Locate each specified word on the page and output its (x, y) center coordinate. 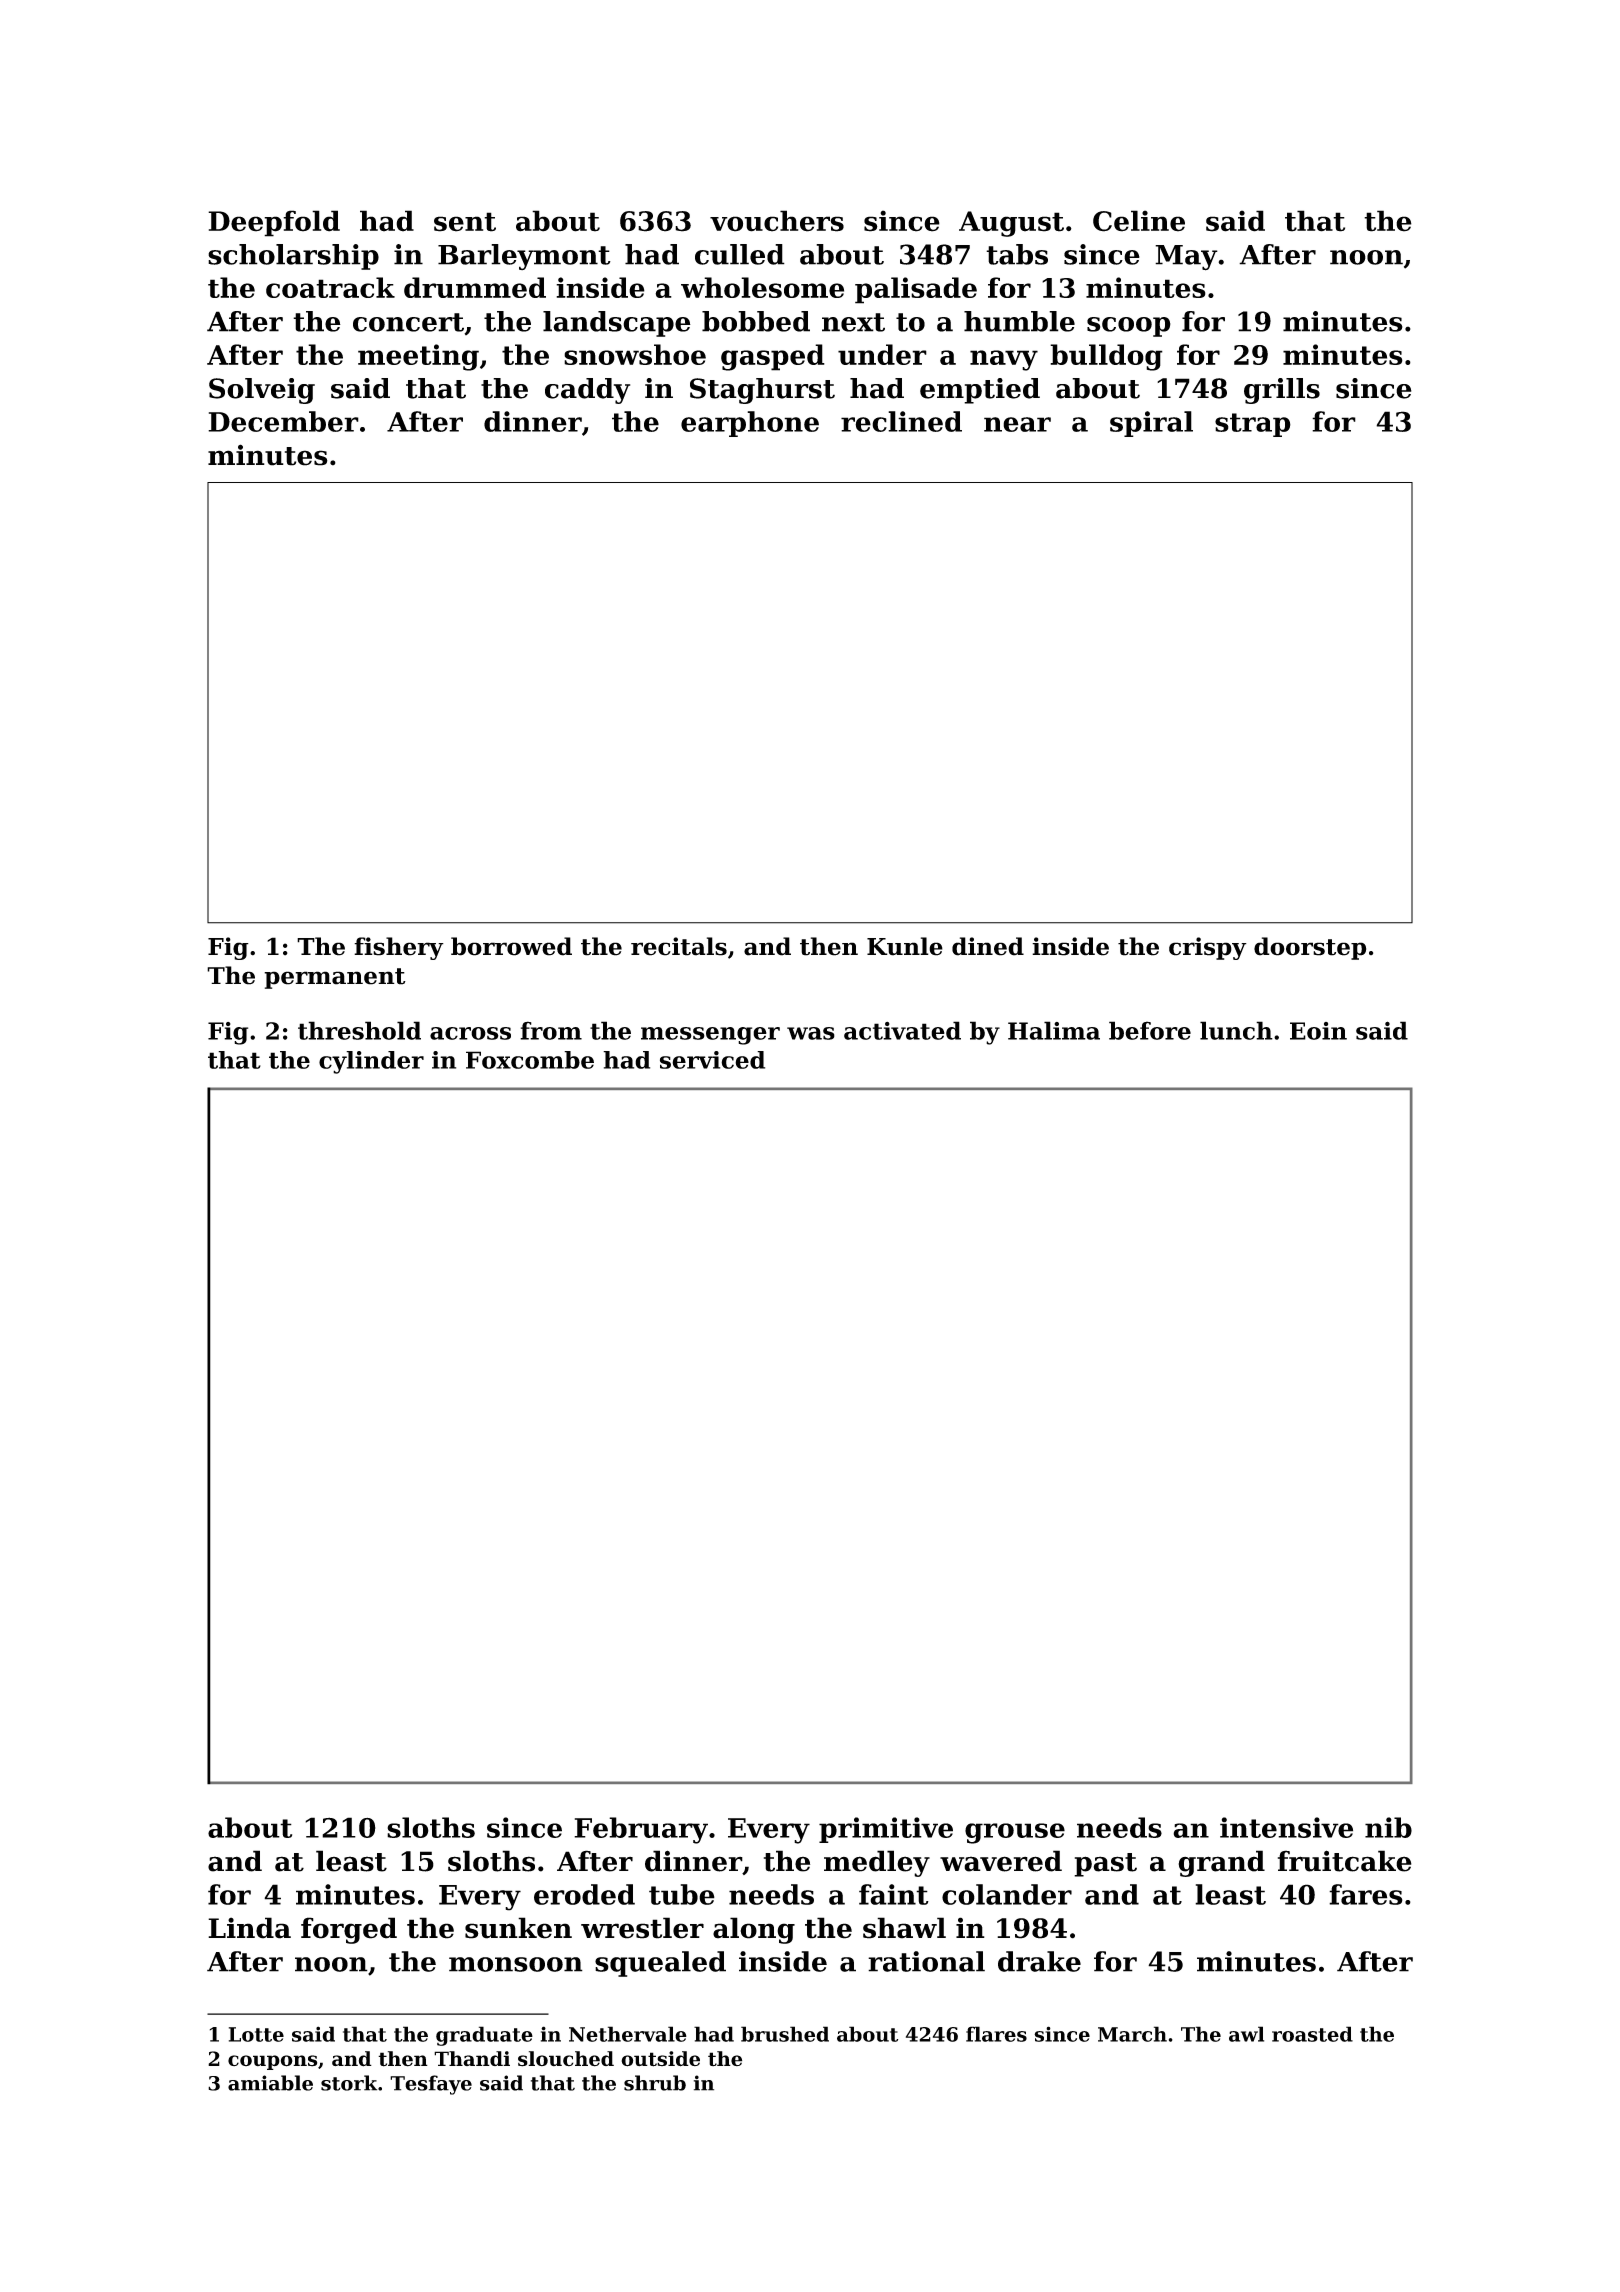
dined (988, 946)
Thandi (472, 2058)
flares (996, 2034)
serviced (712, 1060)
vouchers (777, 221)
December (283, 421)
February (641, 1830)
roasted (1312, 2034)
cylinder (371, 1062)
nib (1388, 1827)
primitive (886, 1830)
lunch (1236, 1030)
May (1186, 258)
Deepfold (274, 223)
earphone (750, 424)
